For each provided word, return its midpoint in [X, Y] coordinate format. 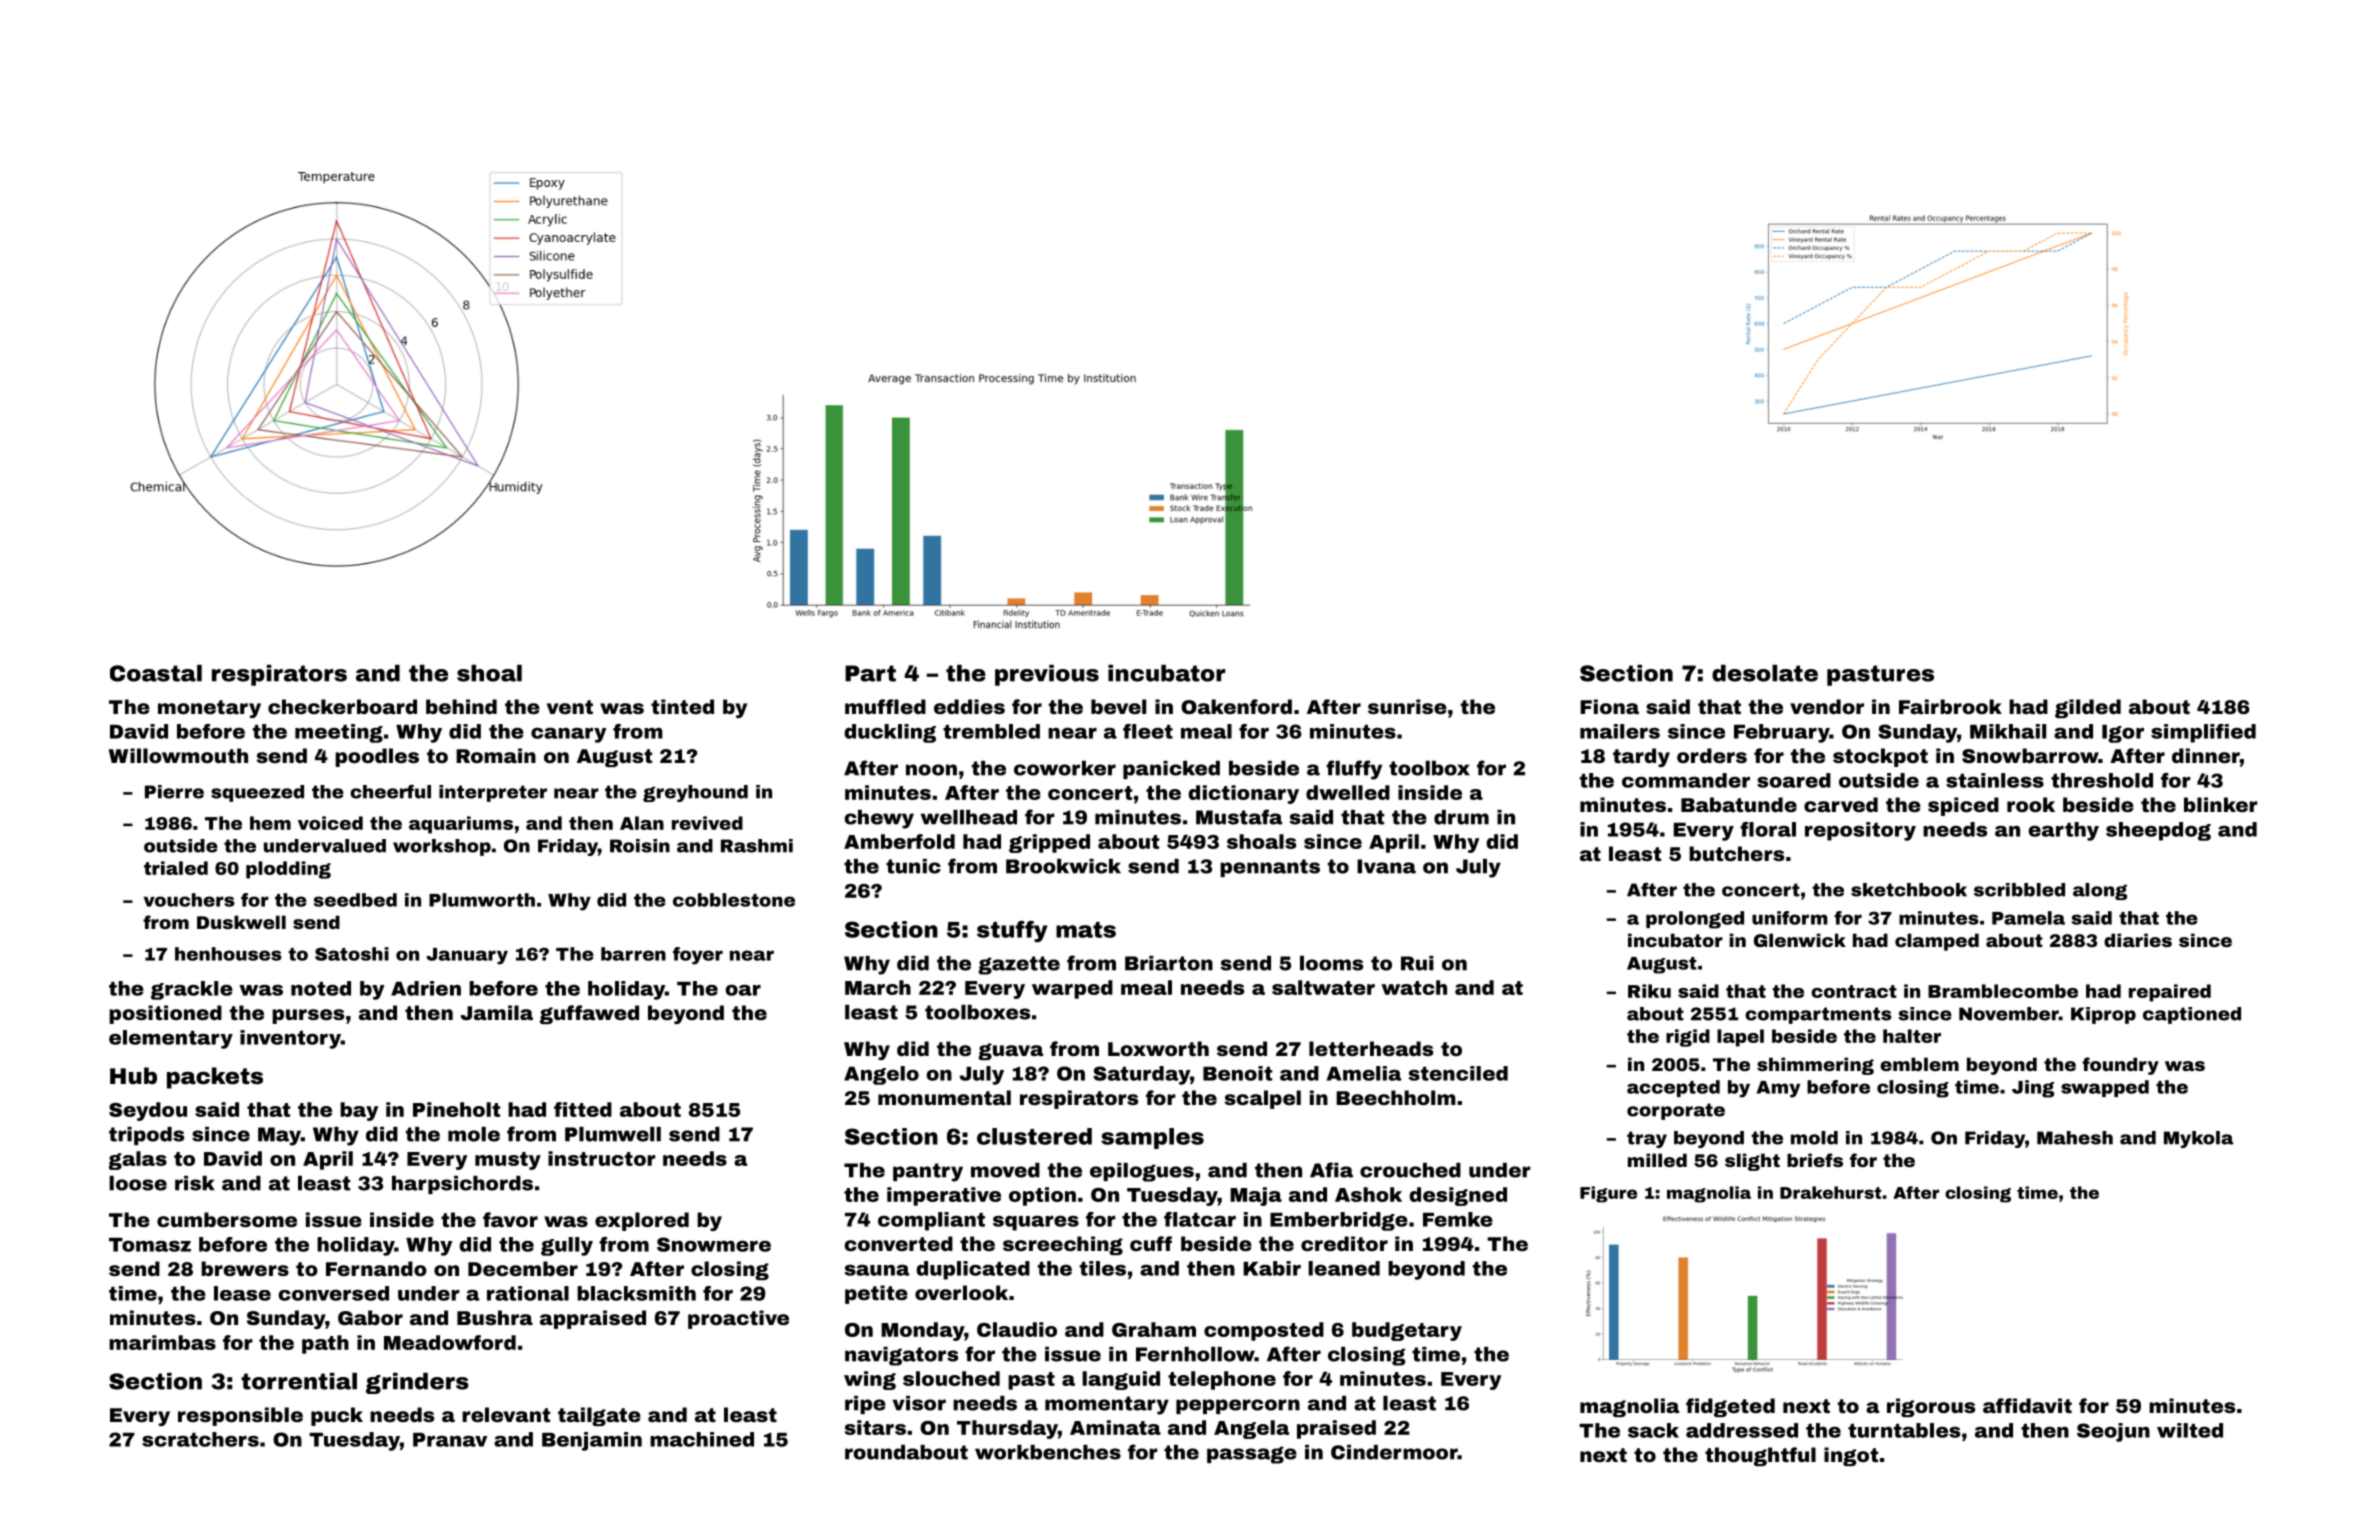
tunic [913, 866]
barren [633, 954]
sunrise [1407, 706]
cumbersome [227, 1219]
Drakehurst [1830, 1192]
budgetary [1407, 1331]
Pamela [2028, 918]
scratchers [200, 1439]
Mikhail [2008, 731]
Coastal [156, 673]
